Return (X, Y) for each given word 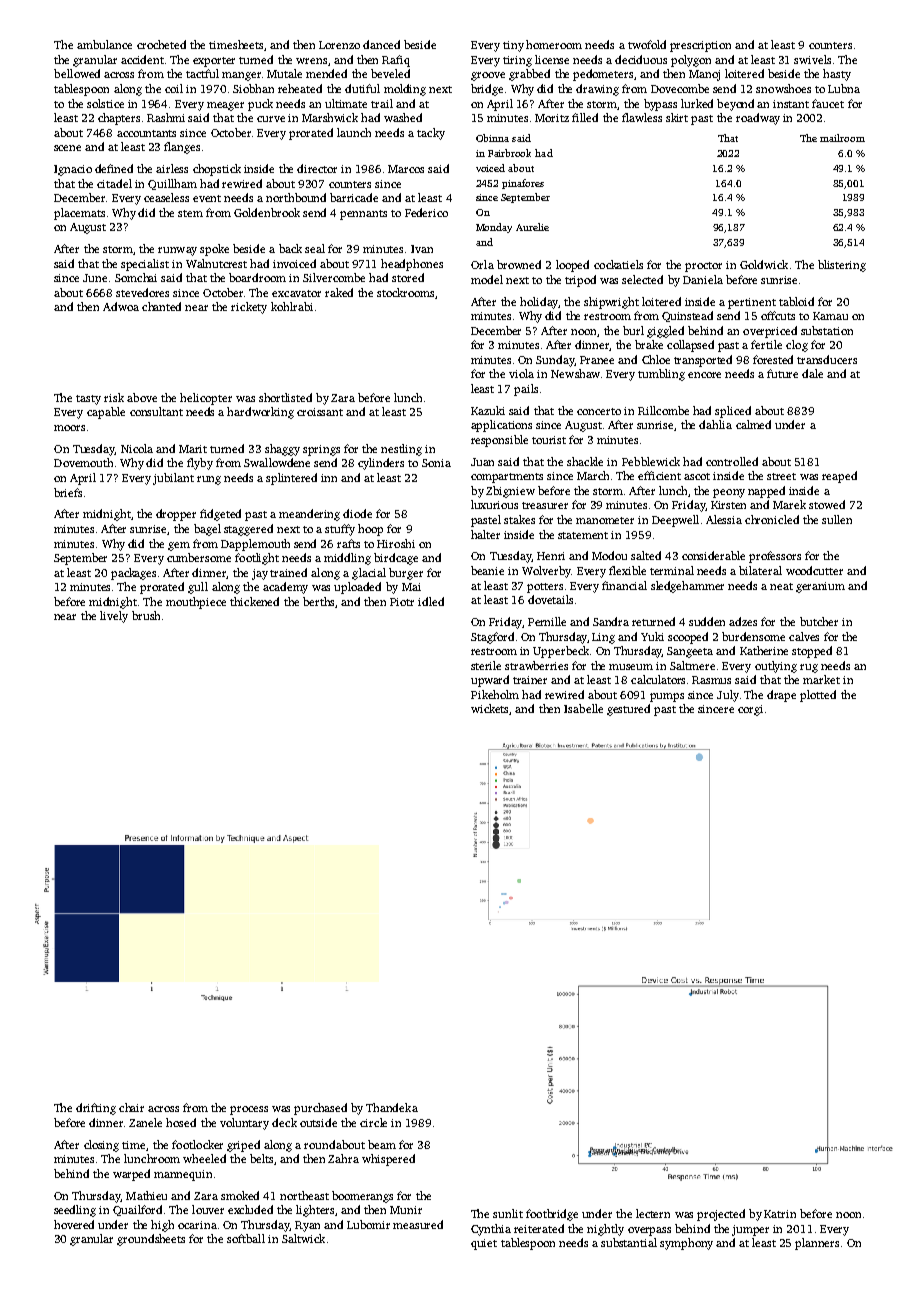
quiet (484, 1244)
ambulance (104, 44)
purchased (320, 1109)
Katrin (780, 1214)
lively (114, 617)
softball (246, 1238)
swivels (812, 59)
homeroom (554, 44)
